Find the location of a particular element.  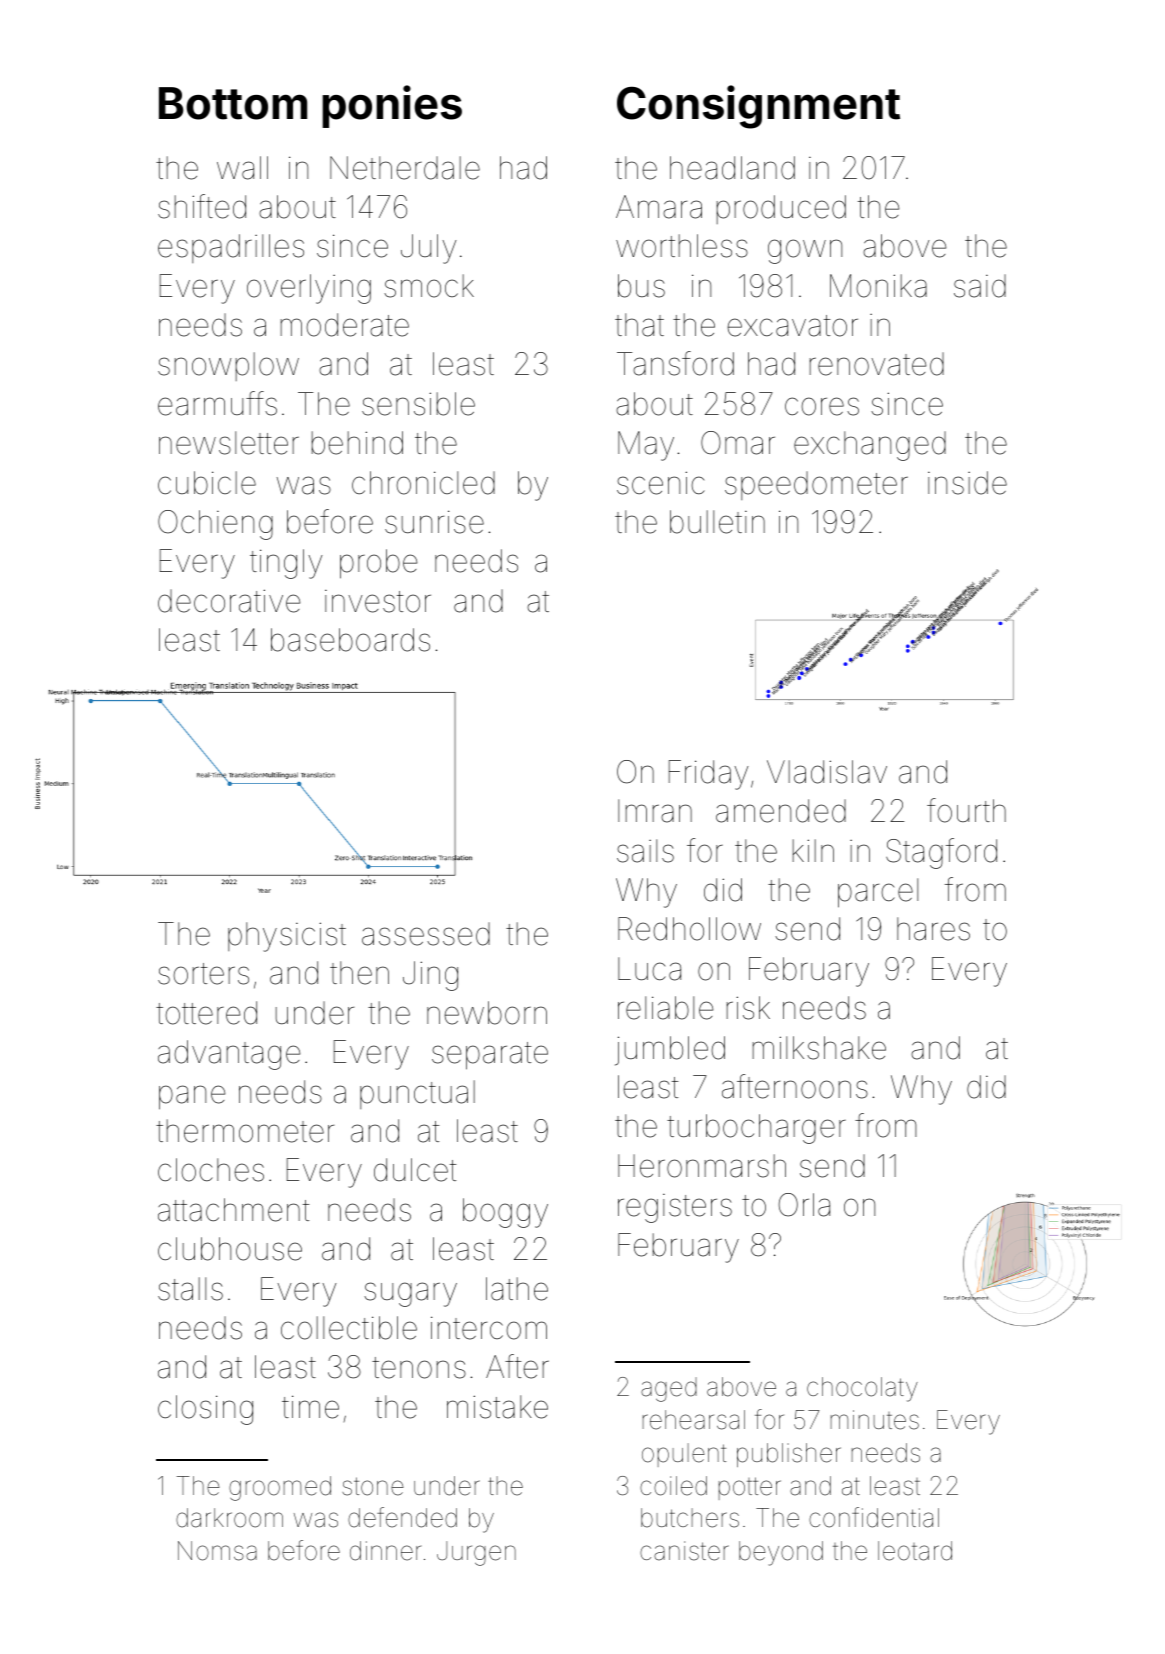

baseboards is located at coordinates (350, 640).
